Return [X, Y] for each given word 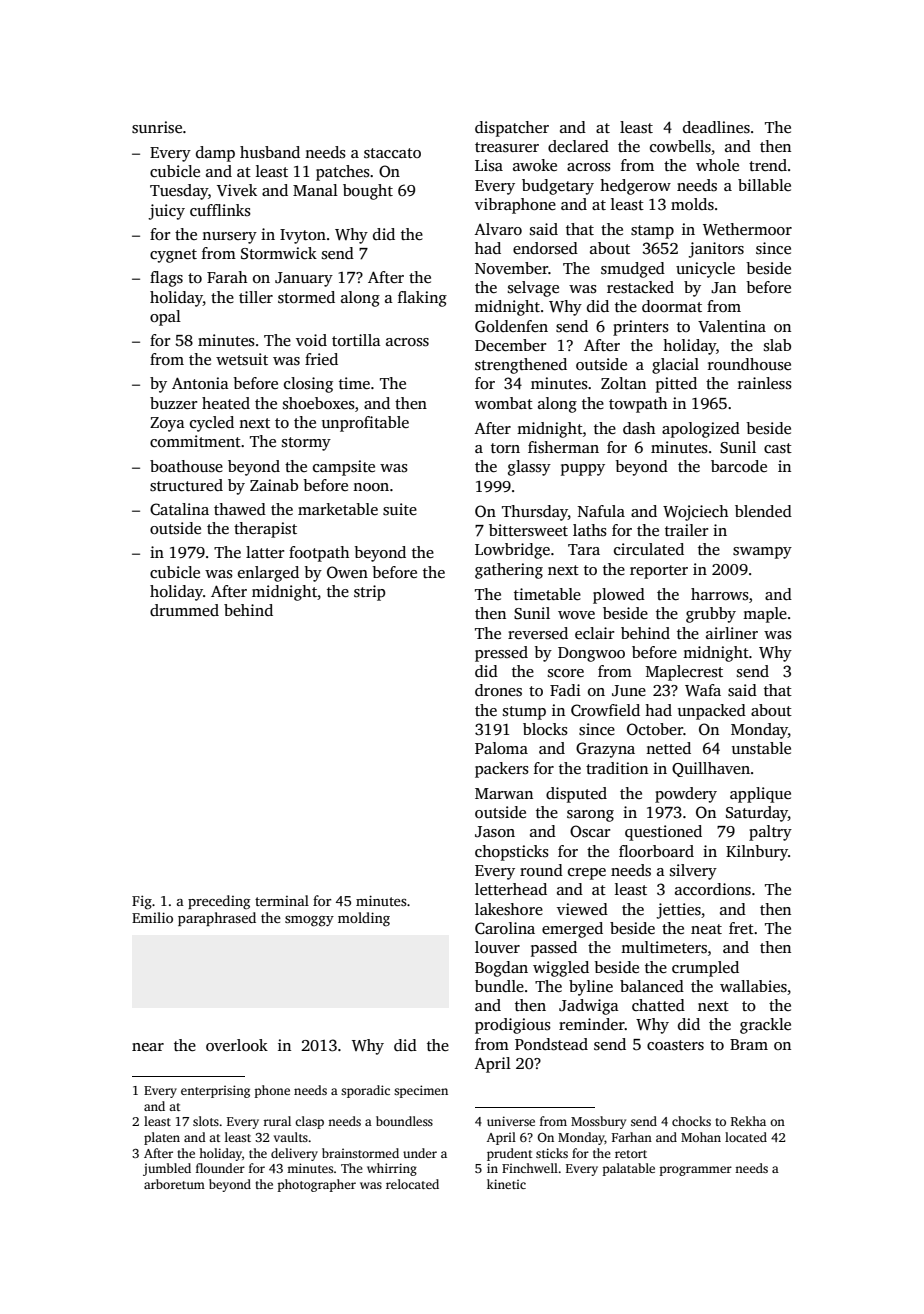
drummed [184, 610]
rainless [765, 383]
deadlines [716, 127]
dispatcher [512, 129]
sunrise [157, 127]
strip [369, 593]
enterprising [215, 1091]
